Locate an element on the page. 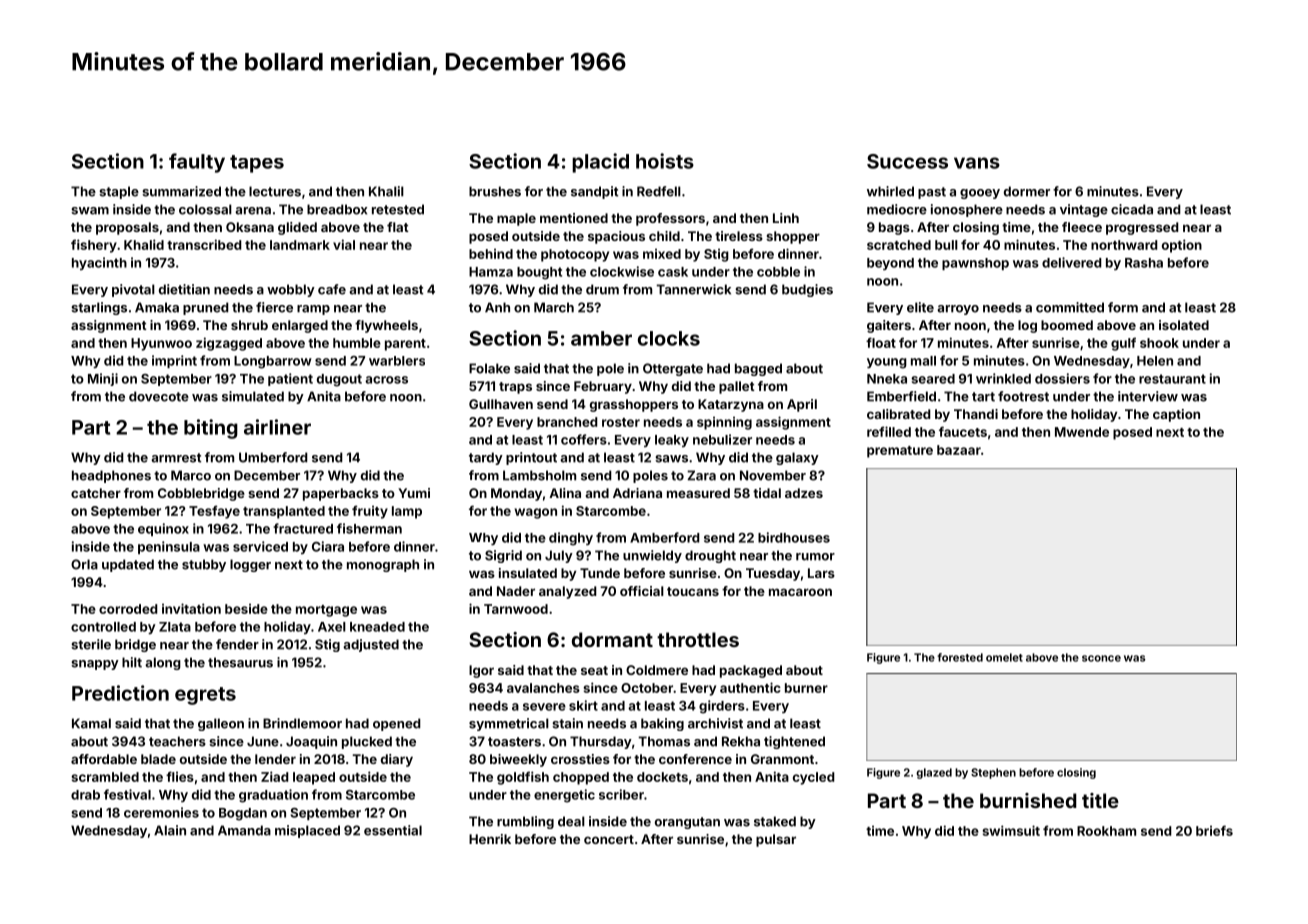 This document has height=924, width=1308. diary is located at coordinates (397, 760).
